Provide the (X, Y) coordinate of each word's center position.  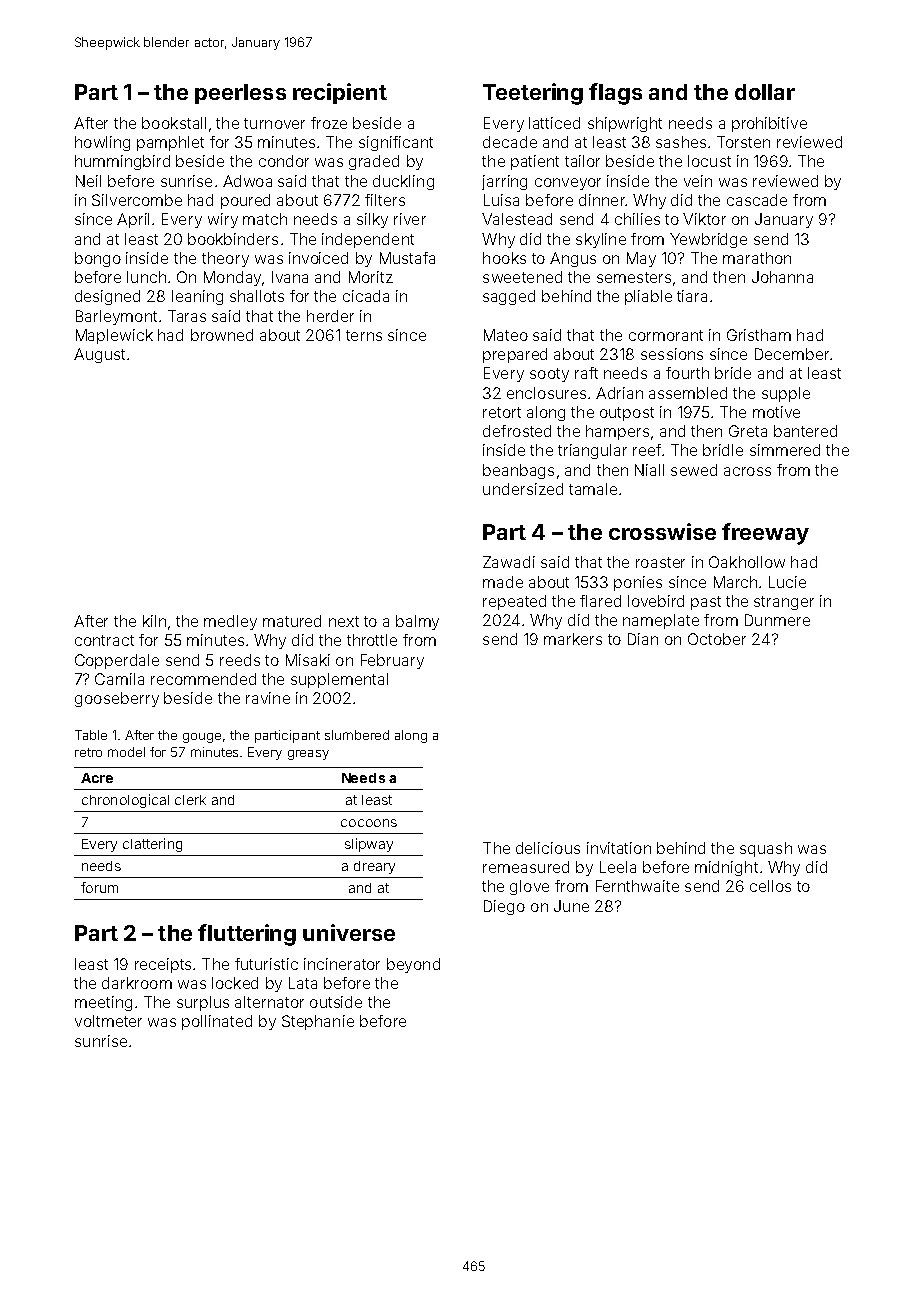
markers (573, 639)
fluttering (247, 935)
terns (364, 335)
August (99, 355)
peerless (240, 94)
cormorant (666, 335)
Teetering (533, 94)
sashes (681, 142)
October (717, 639)
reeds (240, 660)
